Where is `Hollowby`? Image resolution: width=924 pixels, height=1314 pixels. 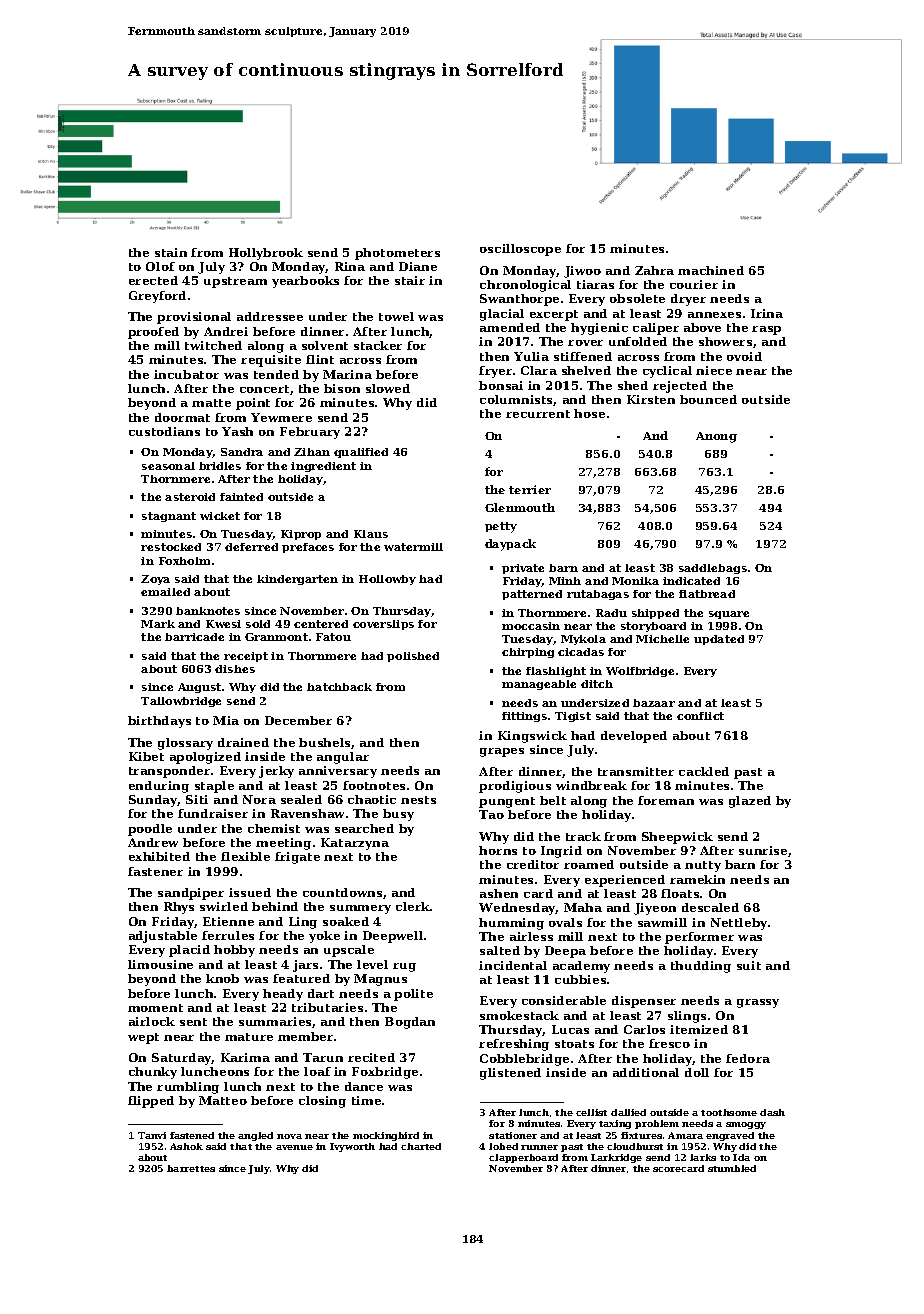
Hollowby is located at coordinates (387, 580).
